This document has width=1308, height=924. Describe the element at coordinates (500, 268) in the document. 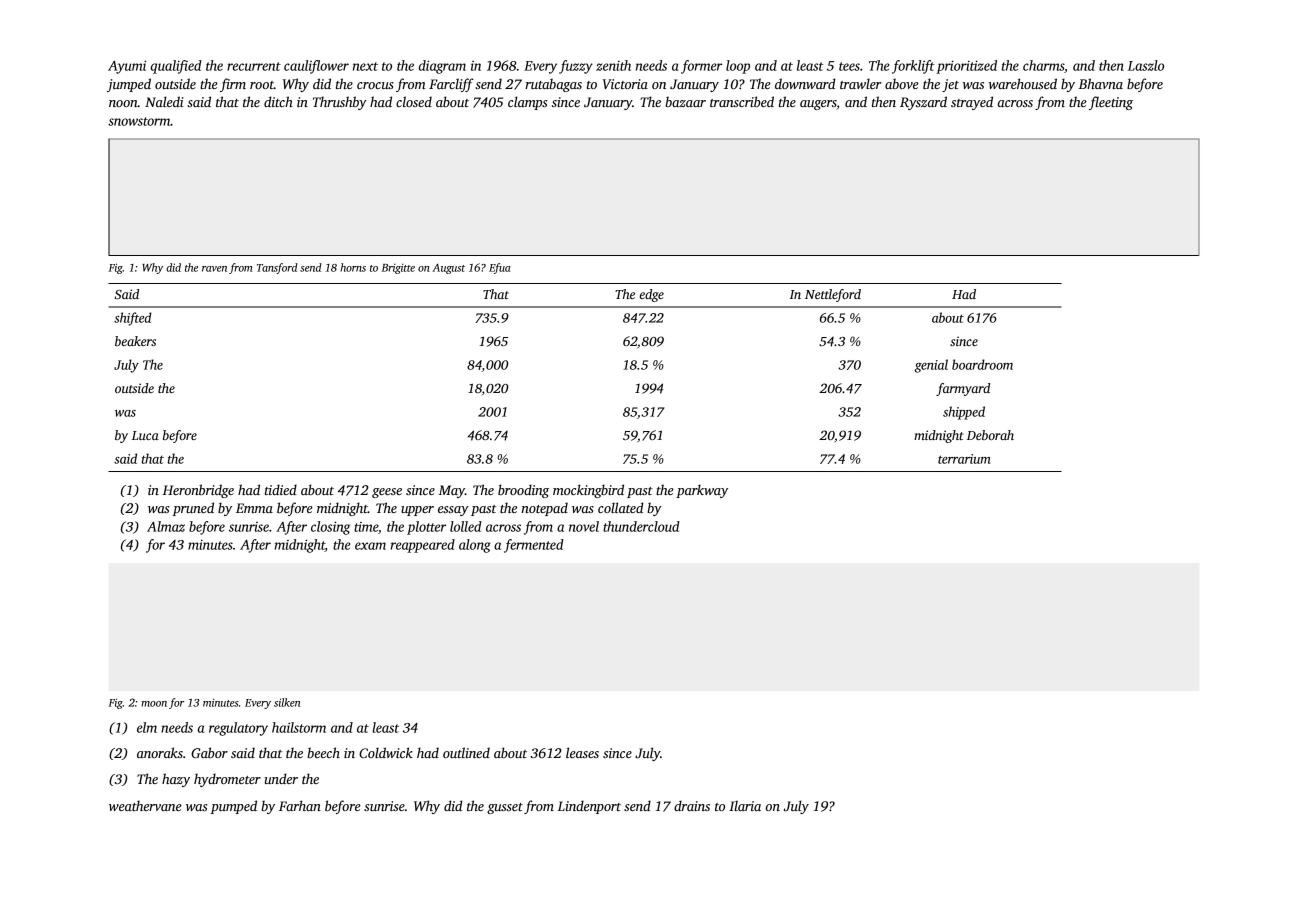

I see `Efua` at that location.
